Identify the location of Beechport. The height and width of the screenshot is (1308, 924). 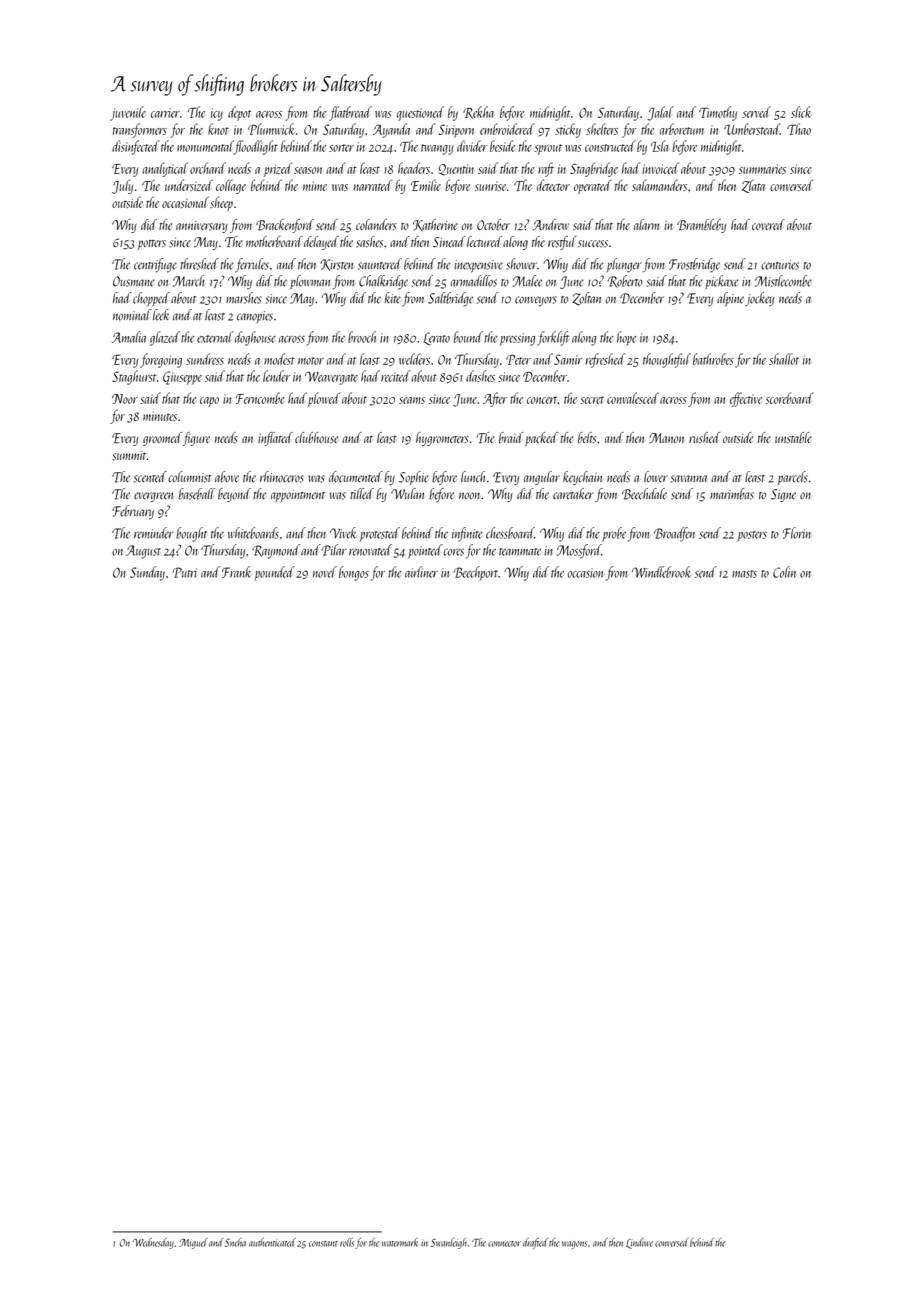
(476, 573).
